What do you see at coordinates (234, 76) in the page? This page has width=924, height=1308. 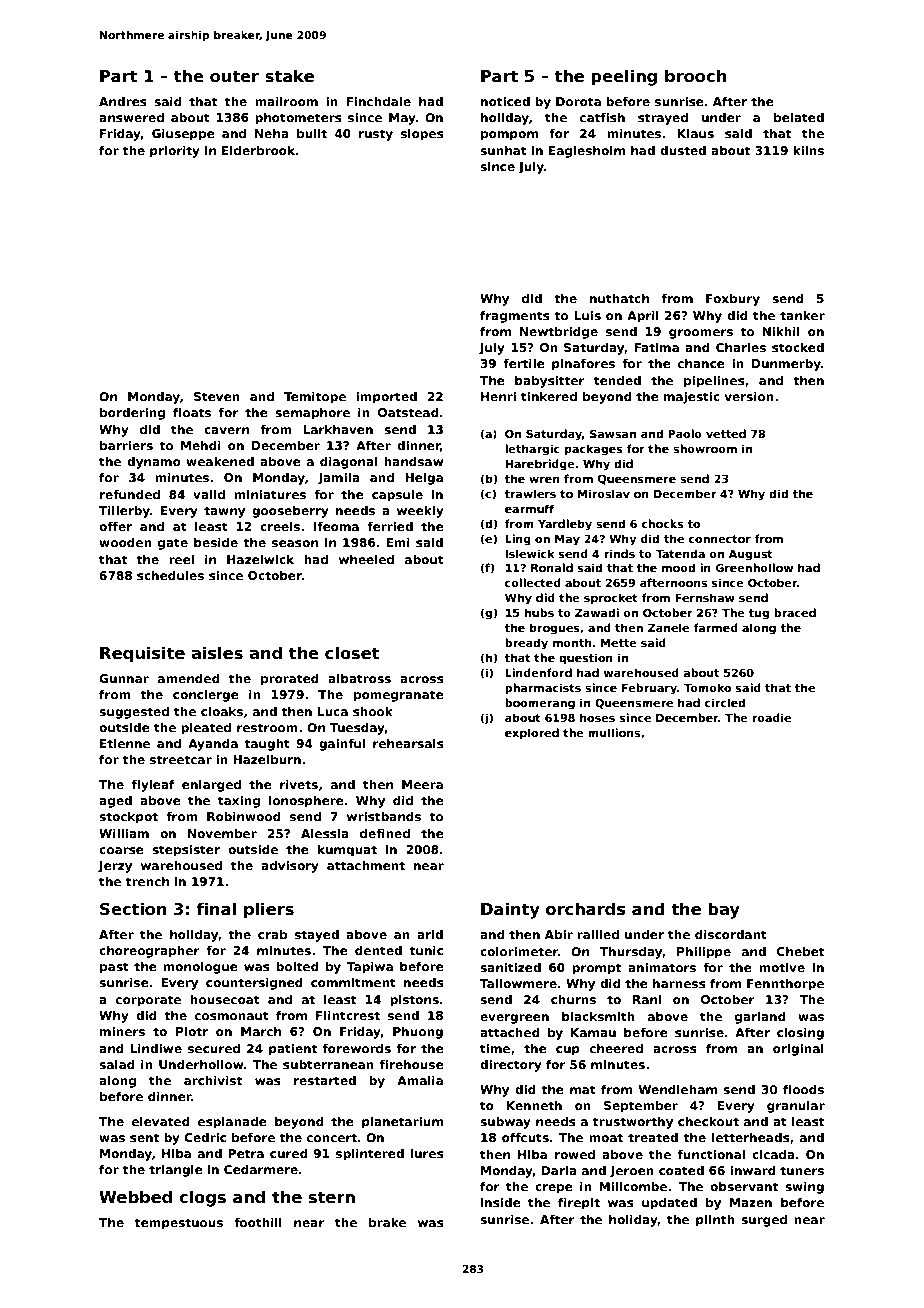 I see `outer` at bounding box center [234, 76].
